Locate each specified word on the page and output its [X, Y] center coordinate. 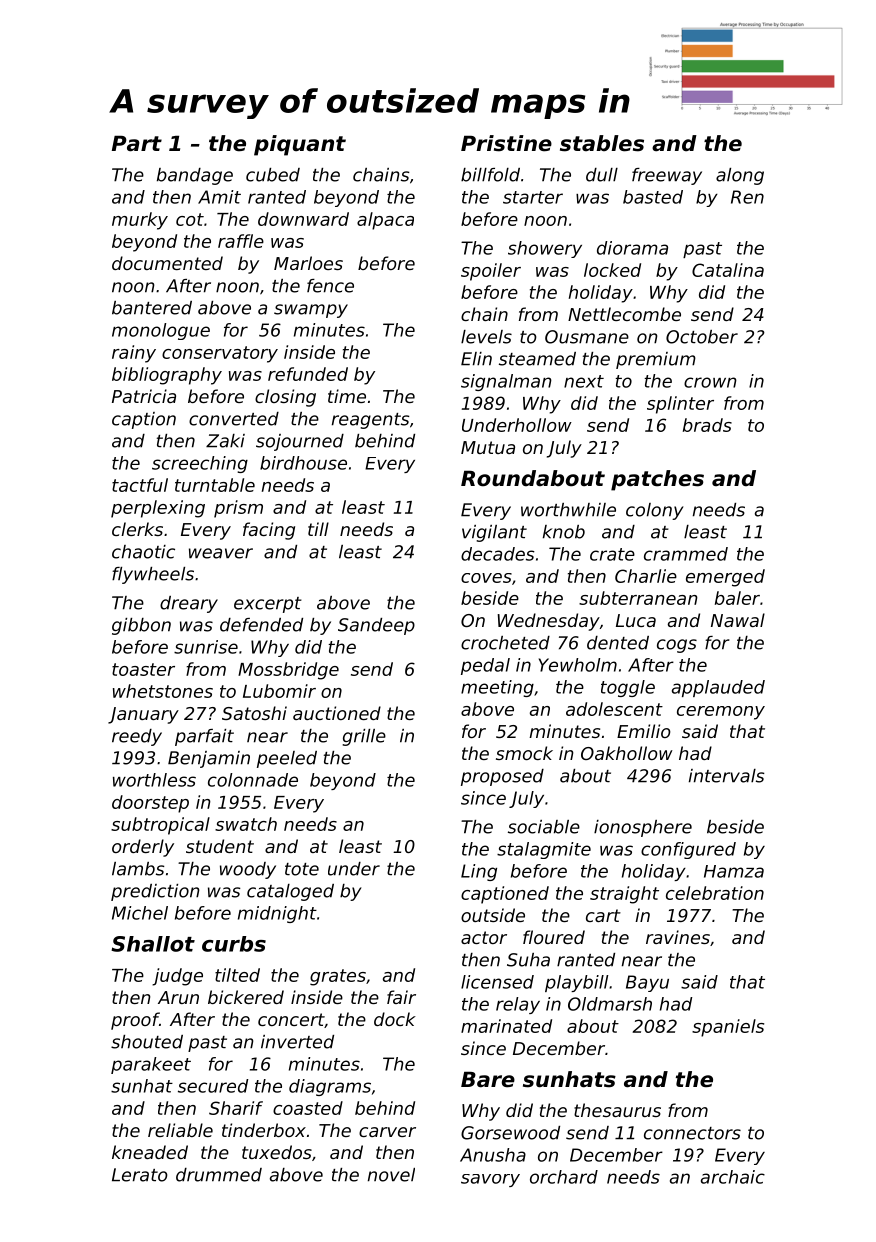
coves [486, 578]
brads [707, 425]
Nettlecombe [624, 314]
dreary [189, 604]
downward [303, 219]
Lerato [140, 1175]
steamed [537, 359]
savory [490, 1180]
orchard [564, 1177]
